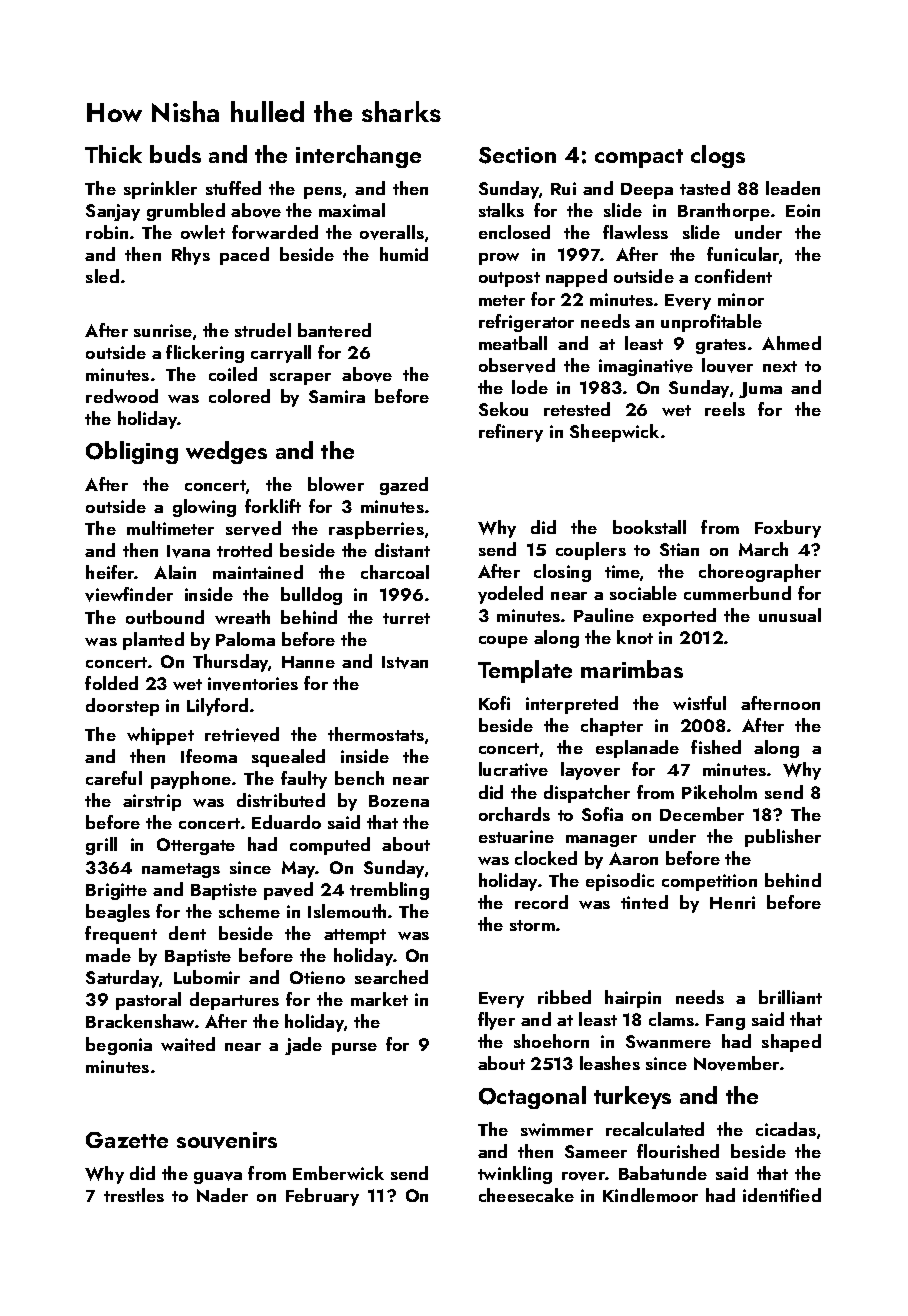 The image size is (908, 1316). I want to click on Istvan, so click(405, 662).
